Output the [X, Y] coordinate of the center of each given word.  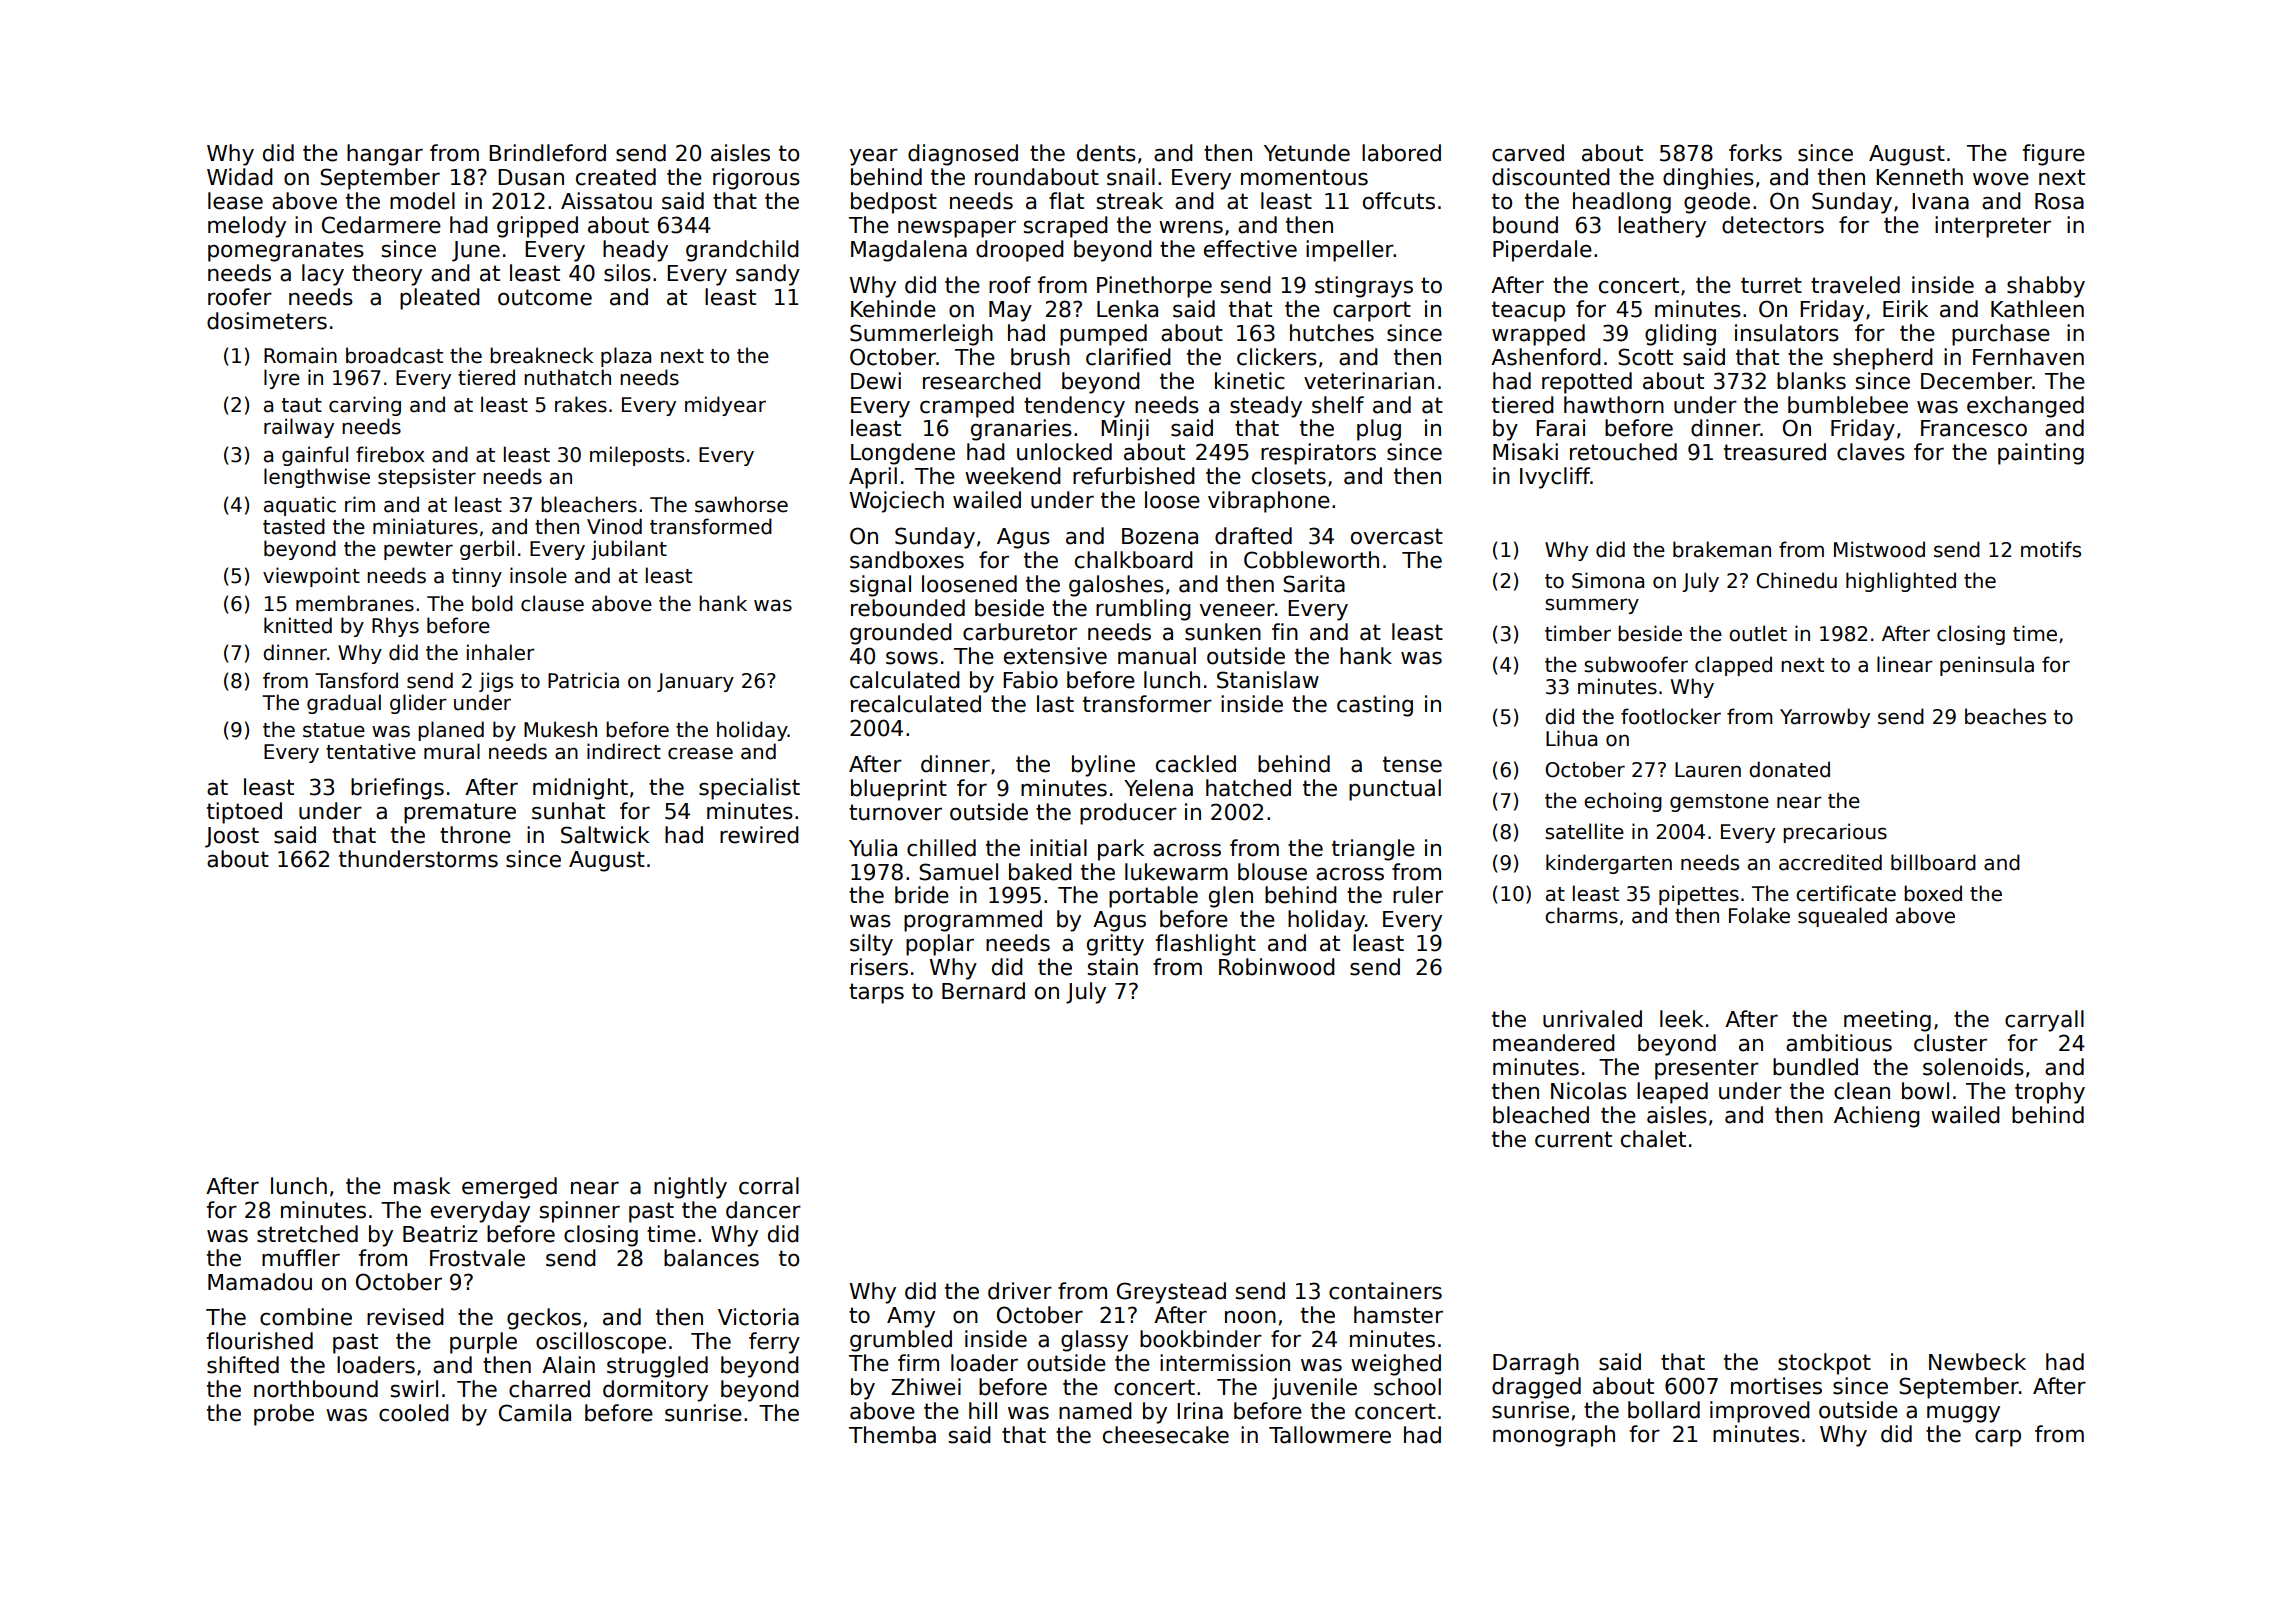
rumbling [1143, 610]
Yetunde [1307, 153]
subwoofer [1636, 664]
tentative [371, 751]
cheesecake [1166, 1435]
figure [2054, 155]
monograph [1554, 1436]
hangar [385, 155]
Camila [535, 1413]
